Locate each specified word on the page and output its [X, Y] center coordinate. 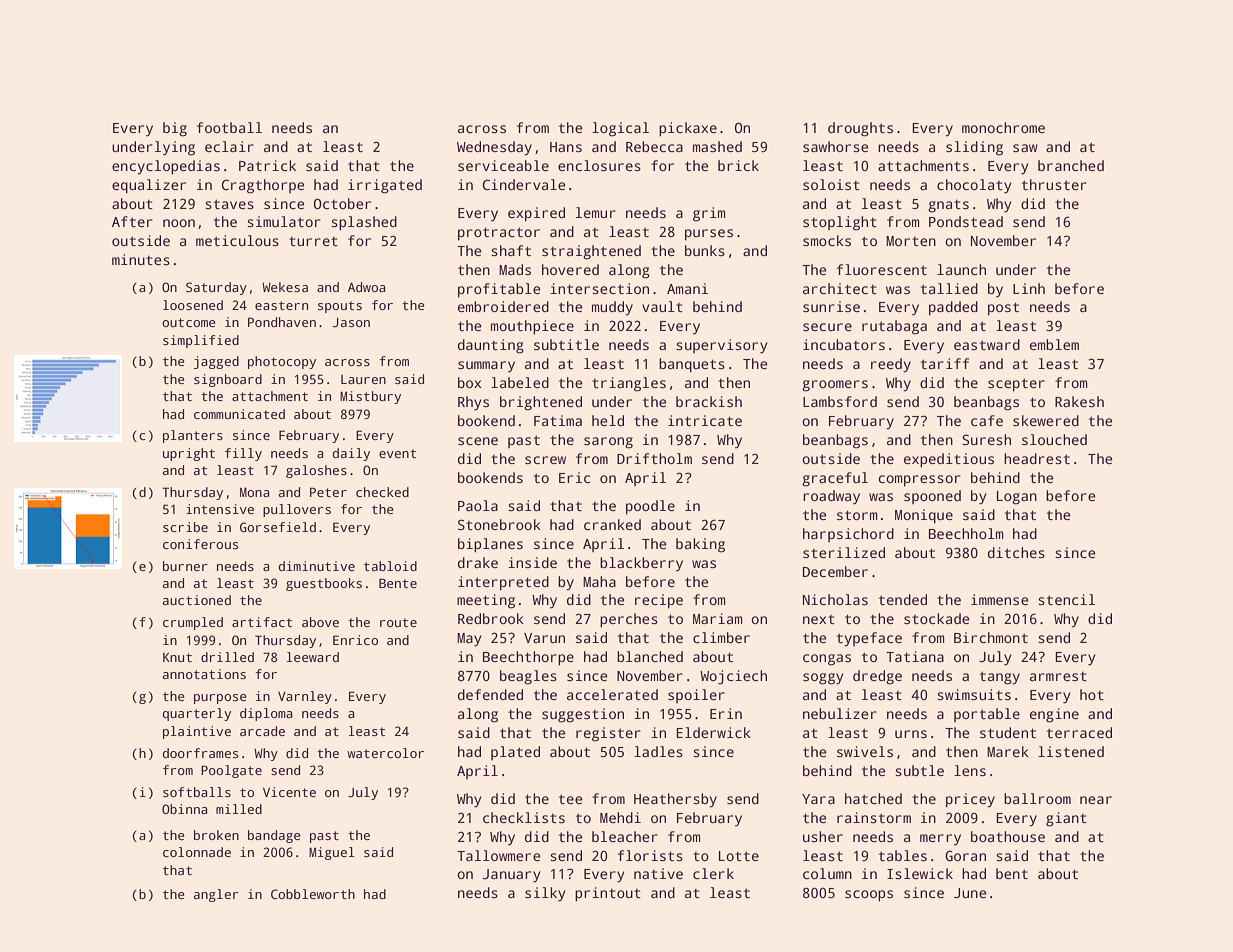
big [175, 129]
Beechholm [966, 533]
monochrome [1003, 127]
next [819, 619]
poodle [650, 507]
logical [620, 129]
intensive [220, 509]
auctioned [197, 600]
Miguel [332, 853]
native [658, 873]
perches [629, 620]
